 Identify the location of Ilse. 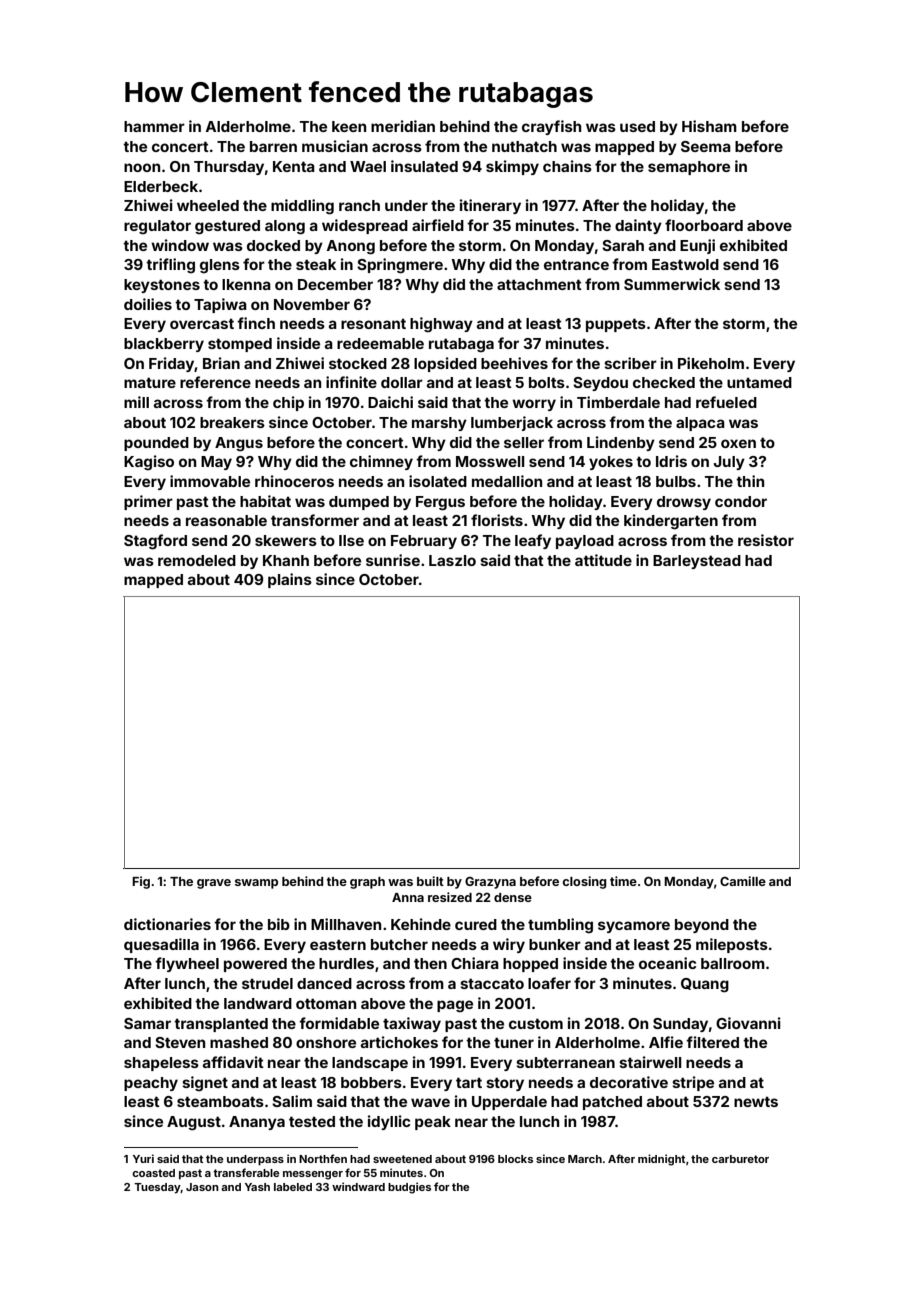
(351, 540).
